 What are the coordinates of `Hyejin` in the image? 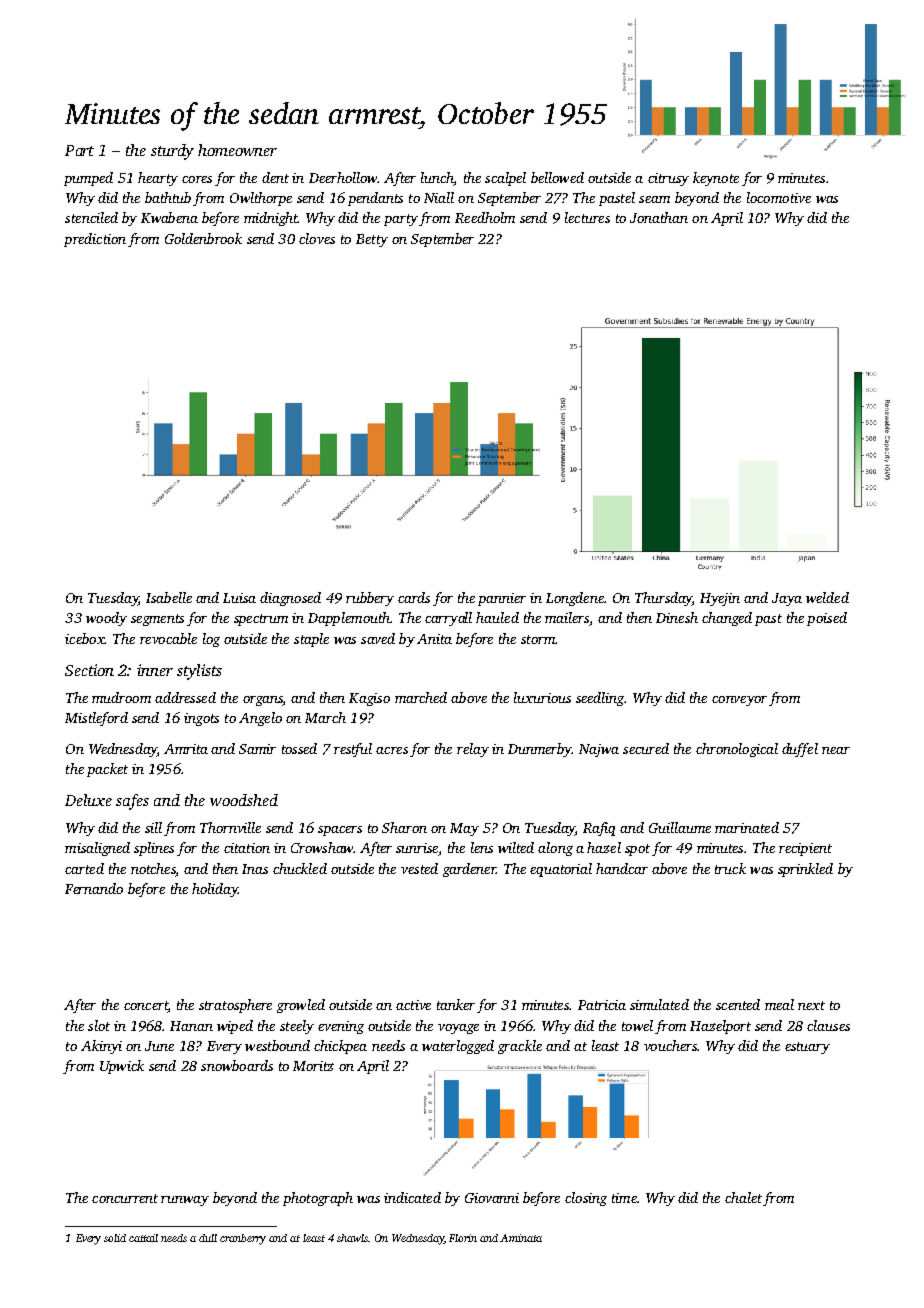 It's located at (720, 599).
